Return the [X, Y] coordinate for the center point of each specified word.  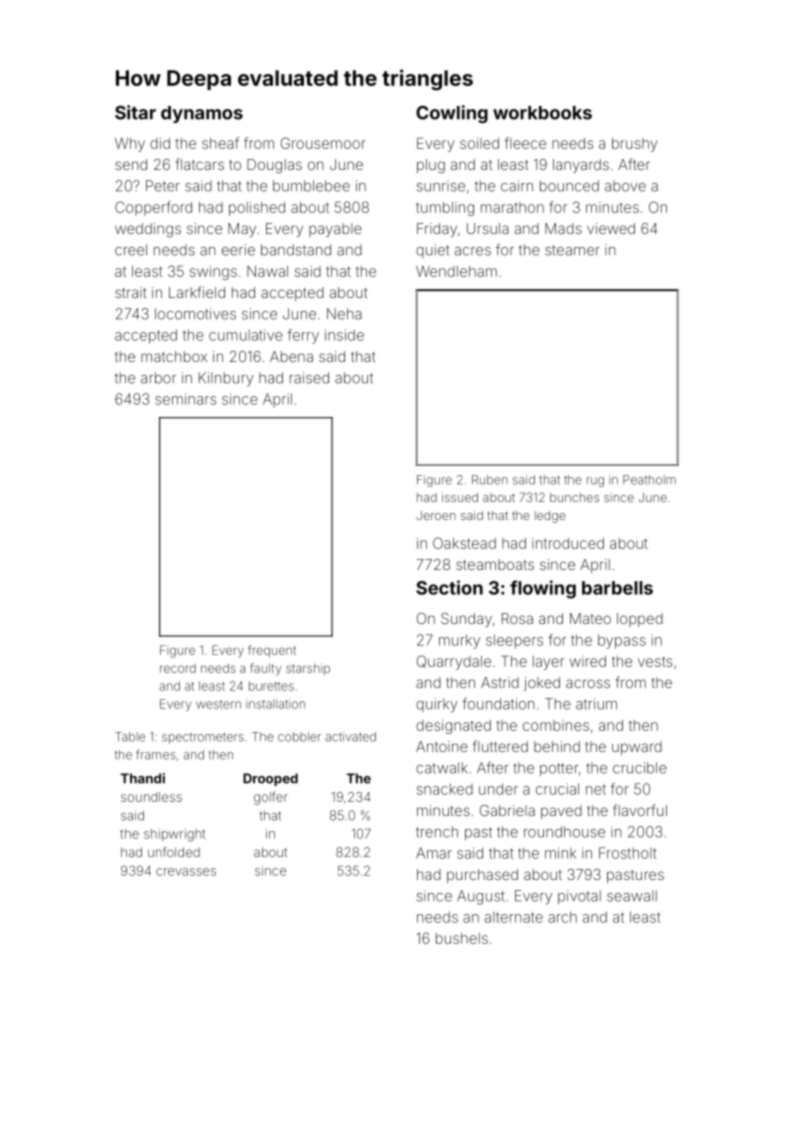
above [625, 186]
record [178, 668]
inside [344, 335]
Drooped [270, 779]
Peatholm [649, 480]
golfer [271, 798]
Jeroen [436, 515]
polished [257, 209]
